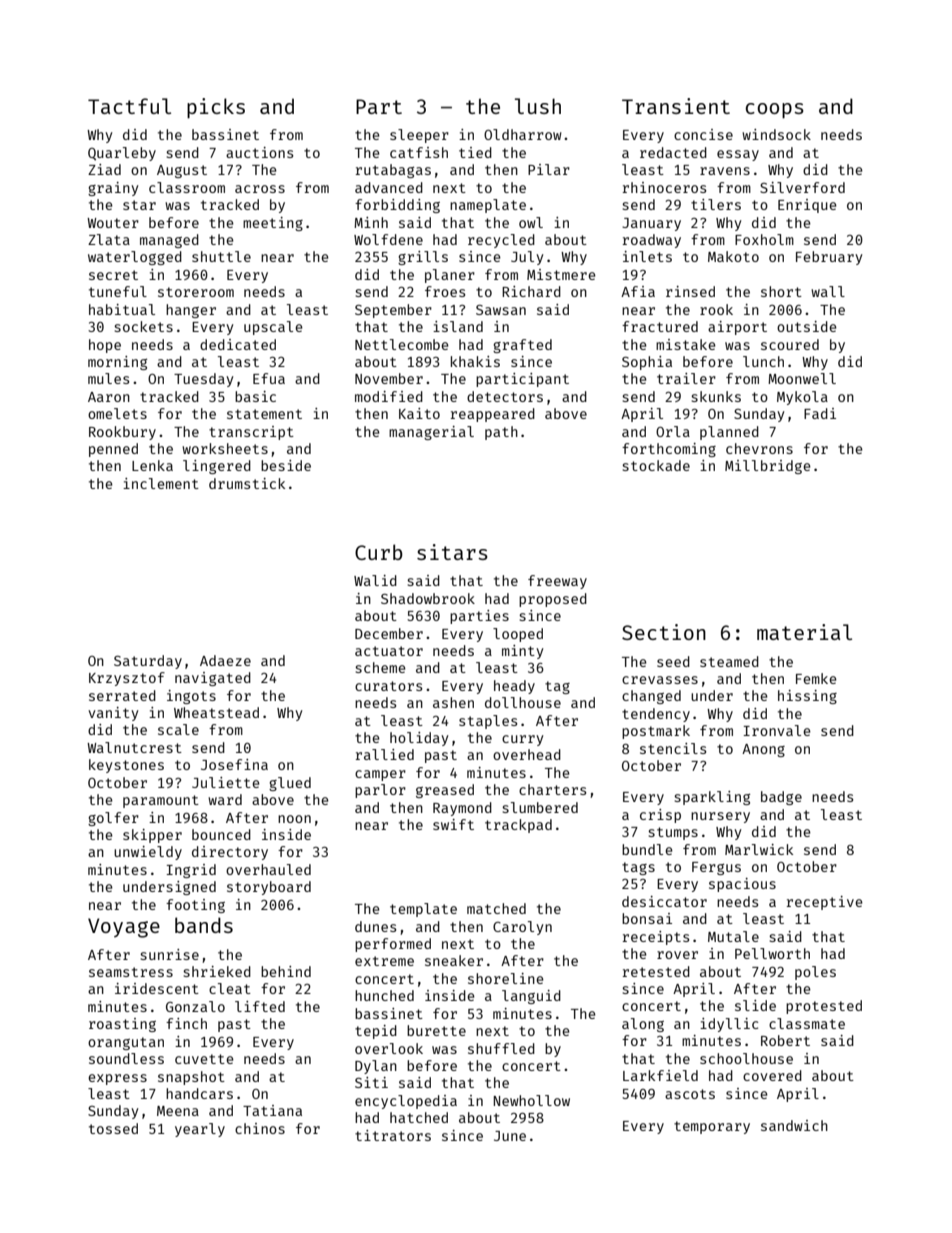 This screenshot has width=952, height=1233. What do you see at coordinates (492, 415) in the screenshot?
I see `reappeared` at bounding box center [492, 415].
